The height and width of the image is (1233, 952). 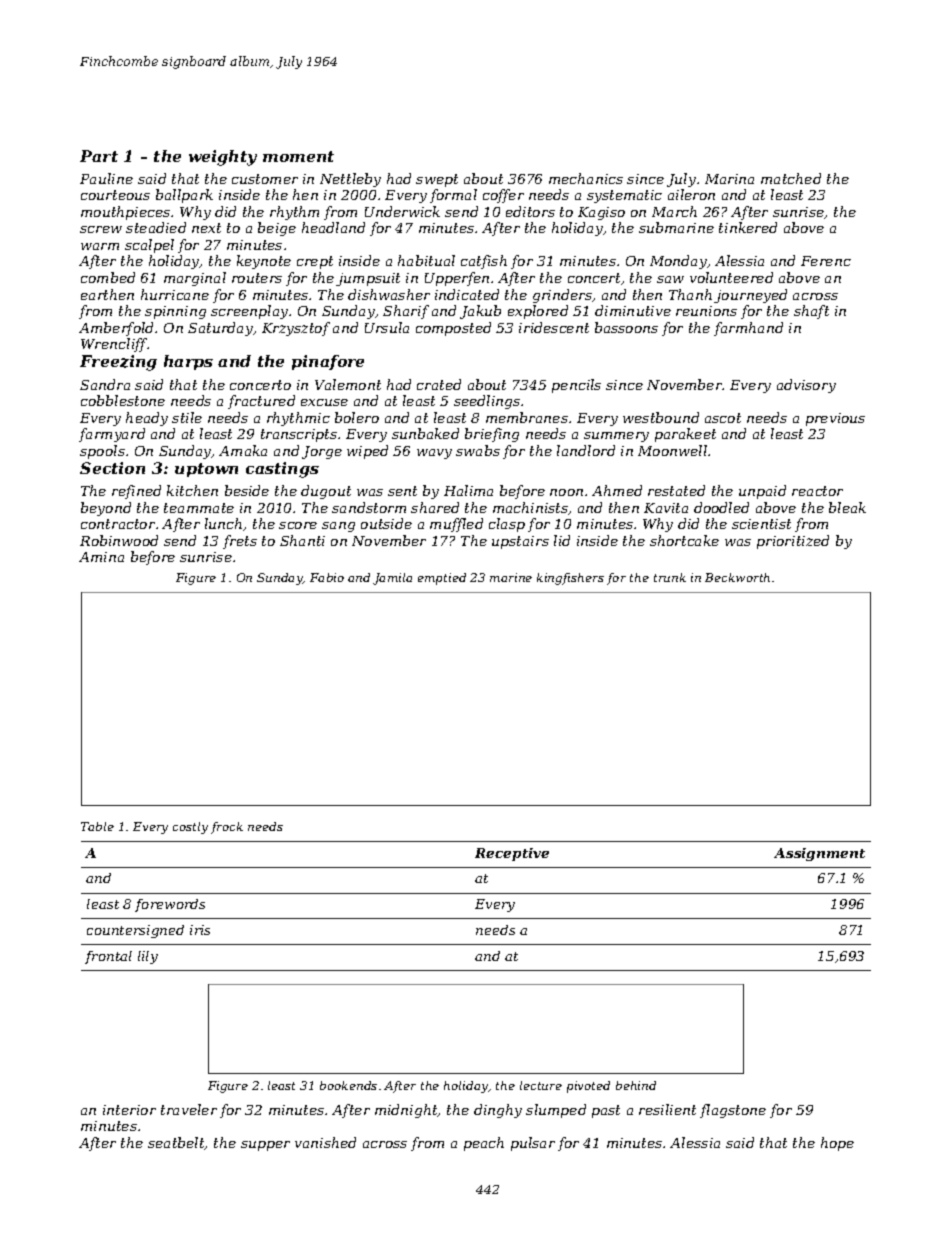 I want to click on Moonwell, so click(x=672, y=450).
